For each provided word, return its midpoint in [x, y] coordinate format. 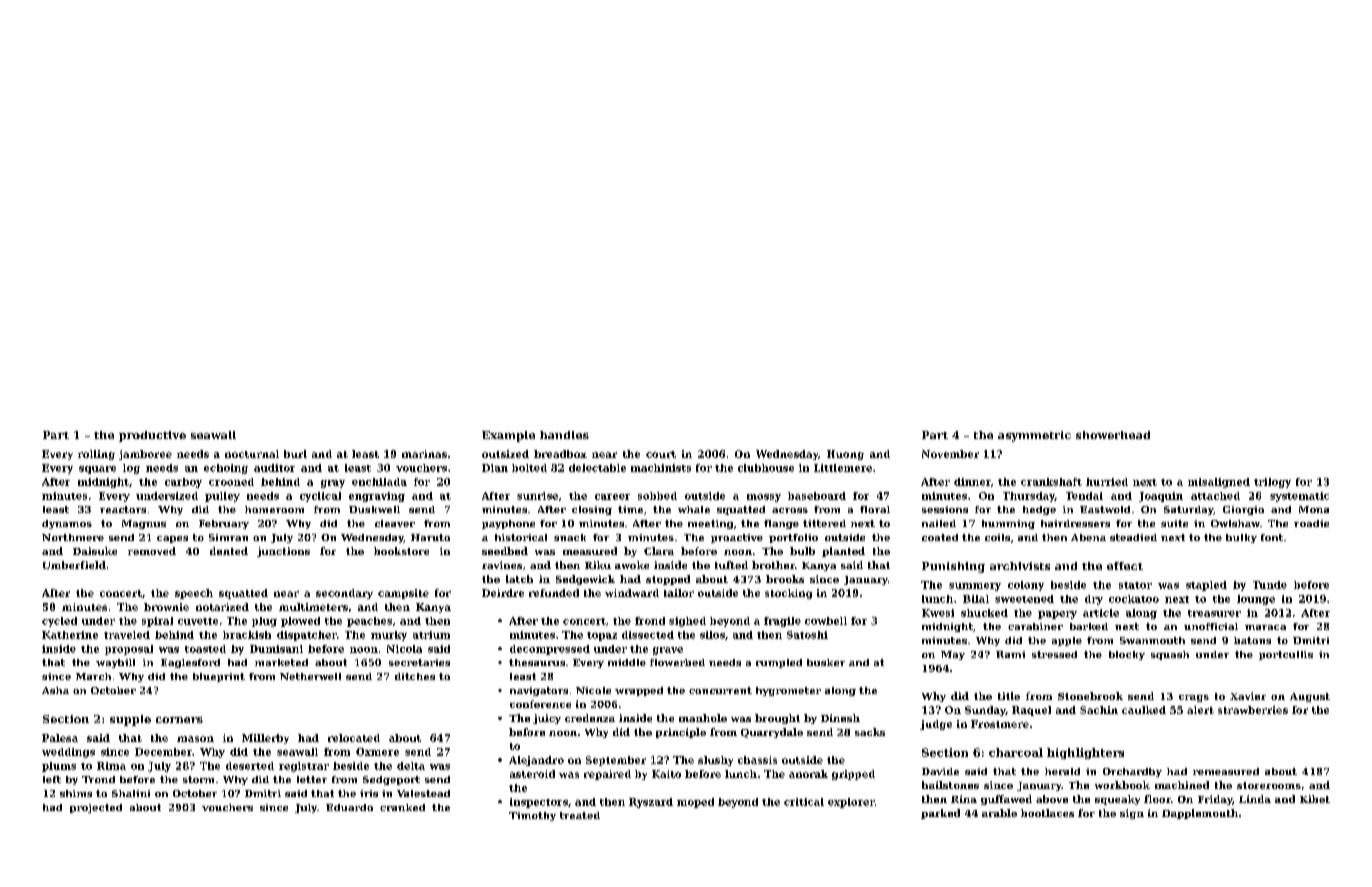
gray [333, 484]
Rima [111, 766]
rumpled [779, 663]
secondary [344, 594]
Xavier [1248, 696]
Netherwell [310, 676]
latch [519, 579]
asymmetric [1034, 436]
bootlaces [1047, 813]
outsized [505, 454]
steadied [1133, 537]
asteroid [532, 774]
